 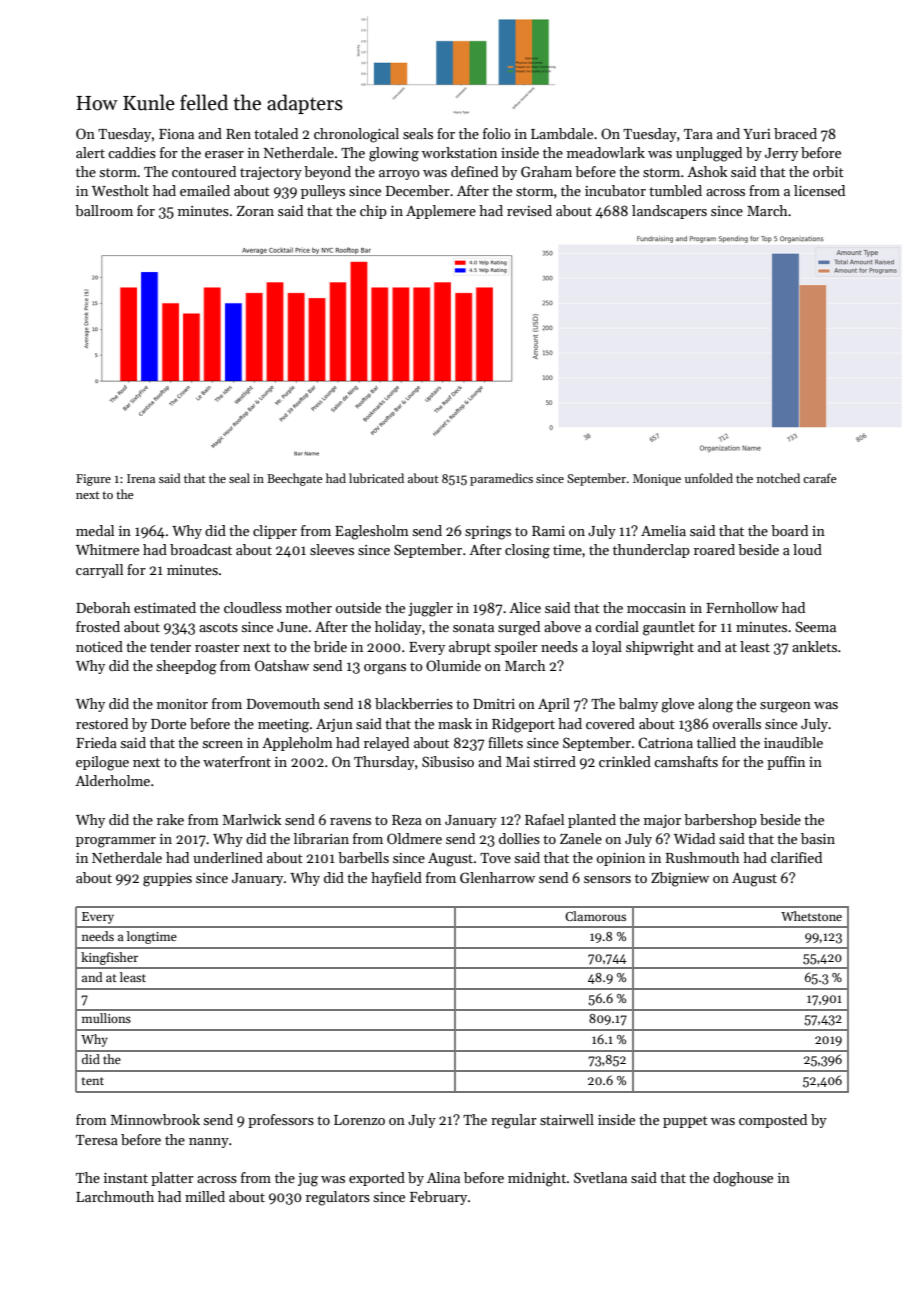 What do you see at coordinates (106, 1018) in the image?
I see `mullions` at bounding box center [106, 1018].
